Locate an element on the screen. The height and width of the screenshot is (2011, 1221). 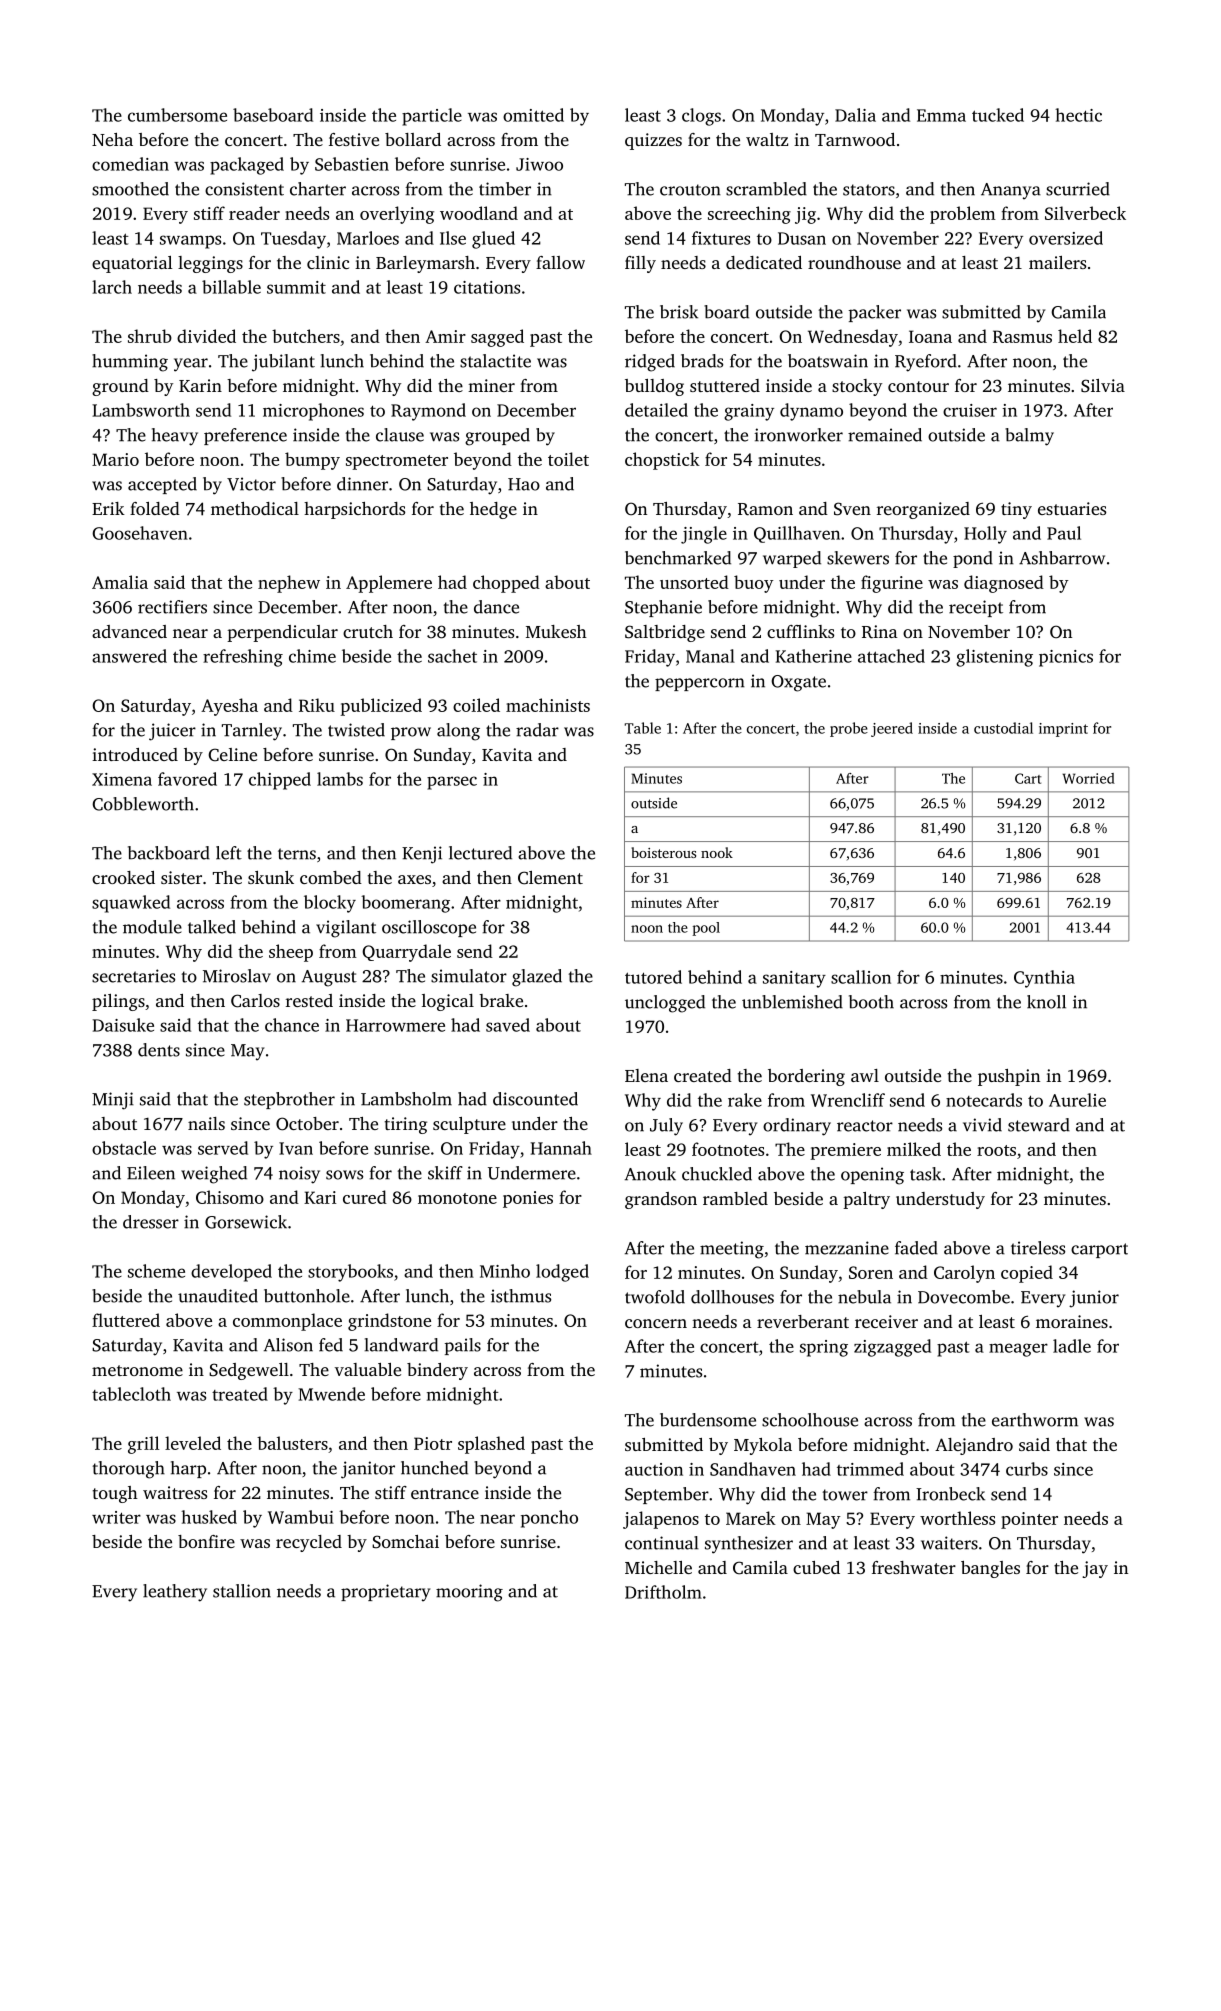
cumbersome is located at coordinates (177, 115).
